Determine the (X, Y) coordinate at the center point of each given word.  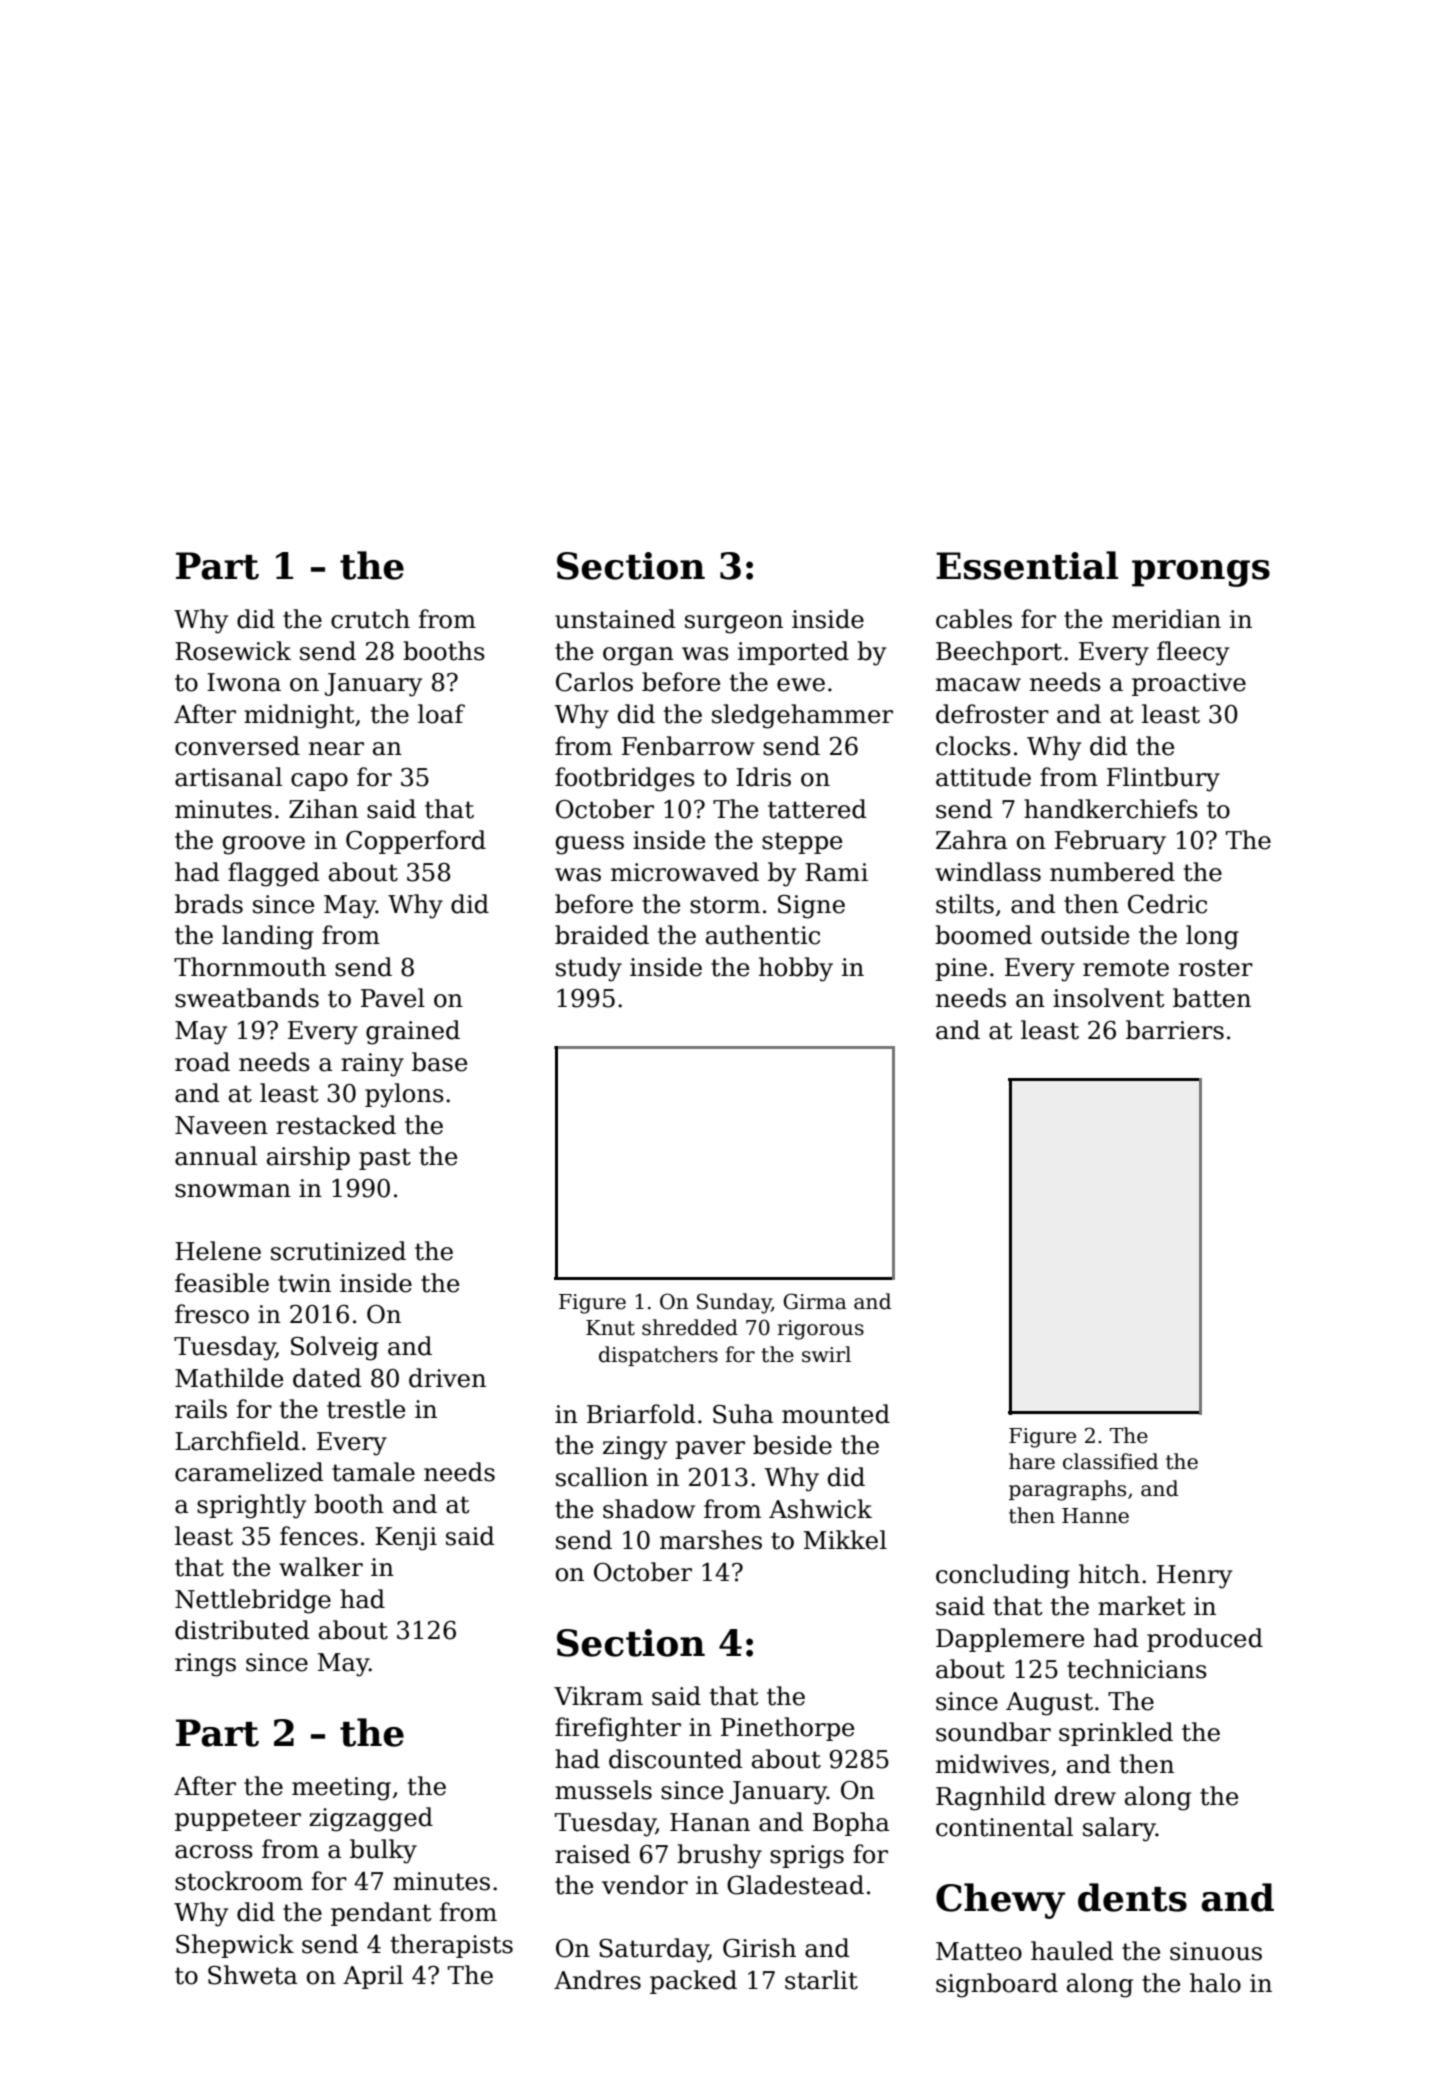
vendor (645, 1885)
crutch (370, 619)
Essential (1027, 565)
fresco (212, 1314)
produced (1205, 1640)
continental (1004, 1827)
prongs (1201, 573)
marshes (711, 1540)
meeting (341, 1789)
